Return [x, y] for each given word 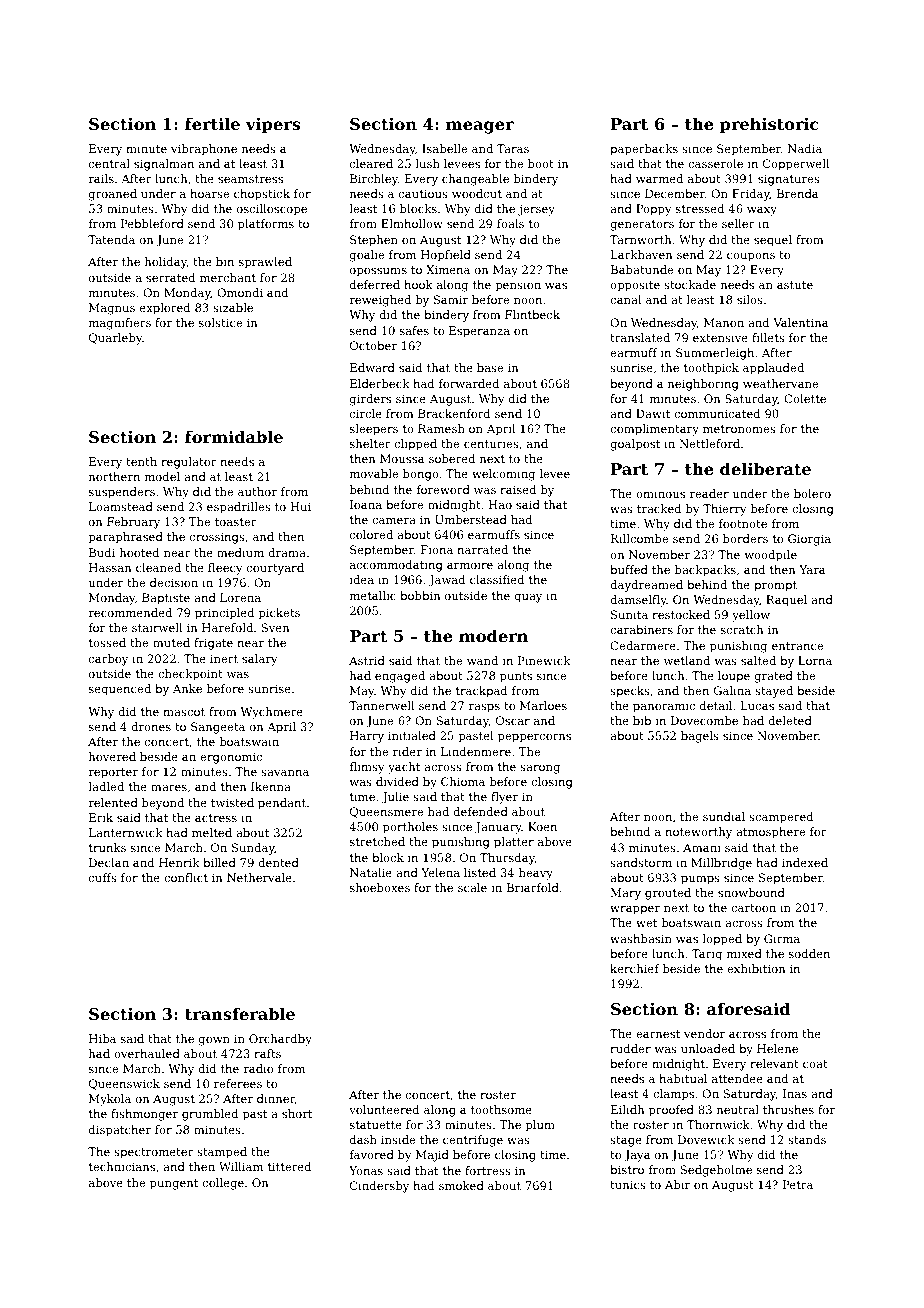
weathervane [780, 383]
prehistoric [769, 125]
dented [278, 862]
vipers [273, 126]
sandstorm [641, 862]
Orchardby [280, 1040]
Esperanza [479, 332]
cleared [371, 163]
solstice [220, 322]
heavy [536, 874]
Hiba [102, 1038]
